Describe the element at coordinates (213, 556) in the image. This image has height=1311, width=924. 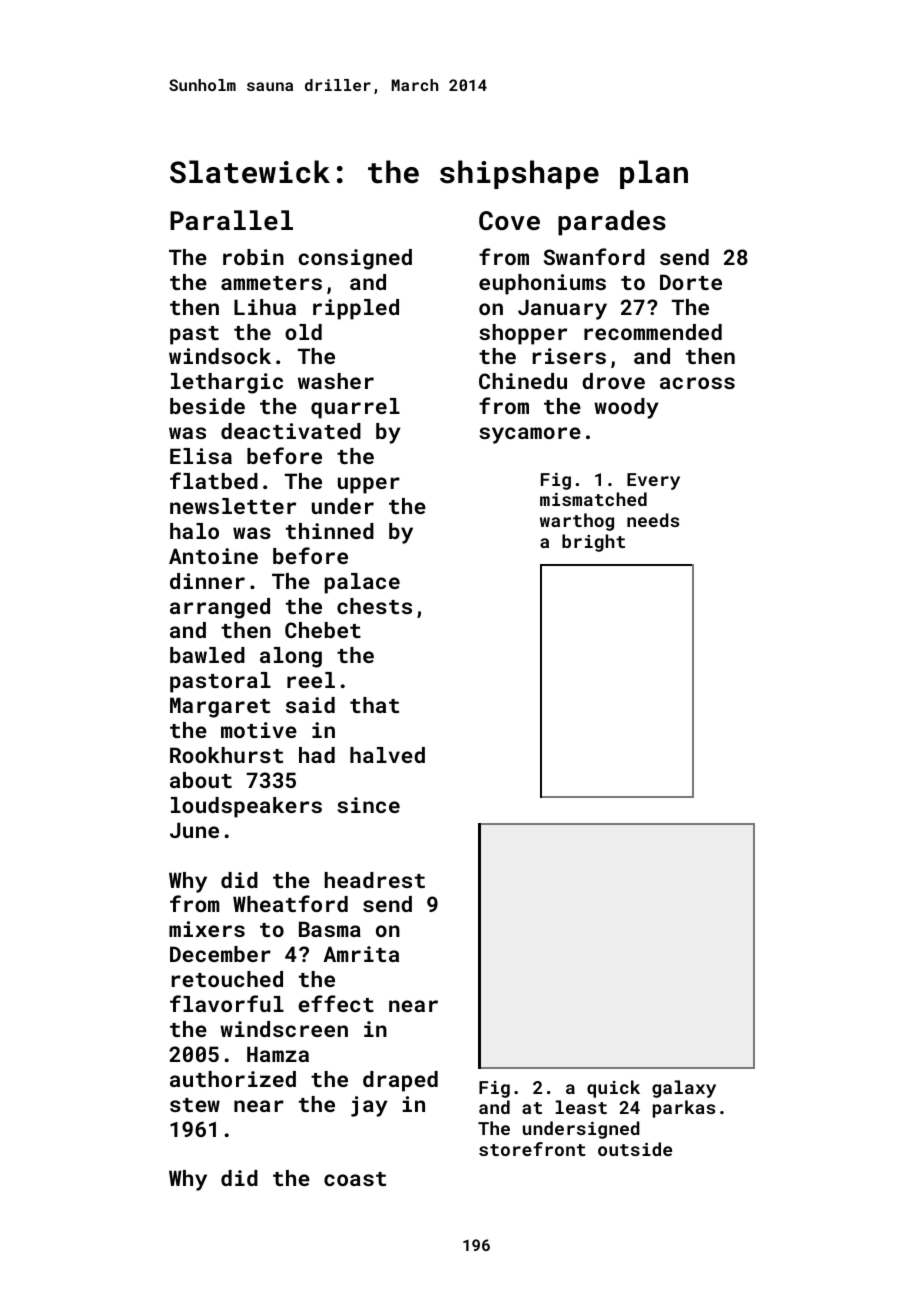
I see `Antoine` at that location.
